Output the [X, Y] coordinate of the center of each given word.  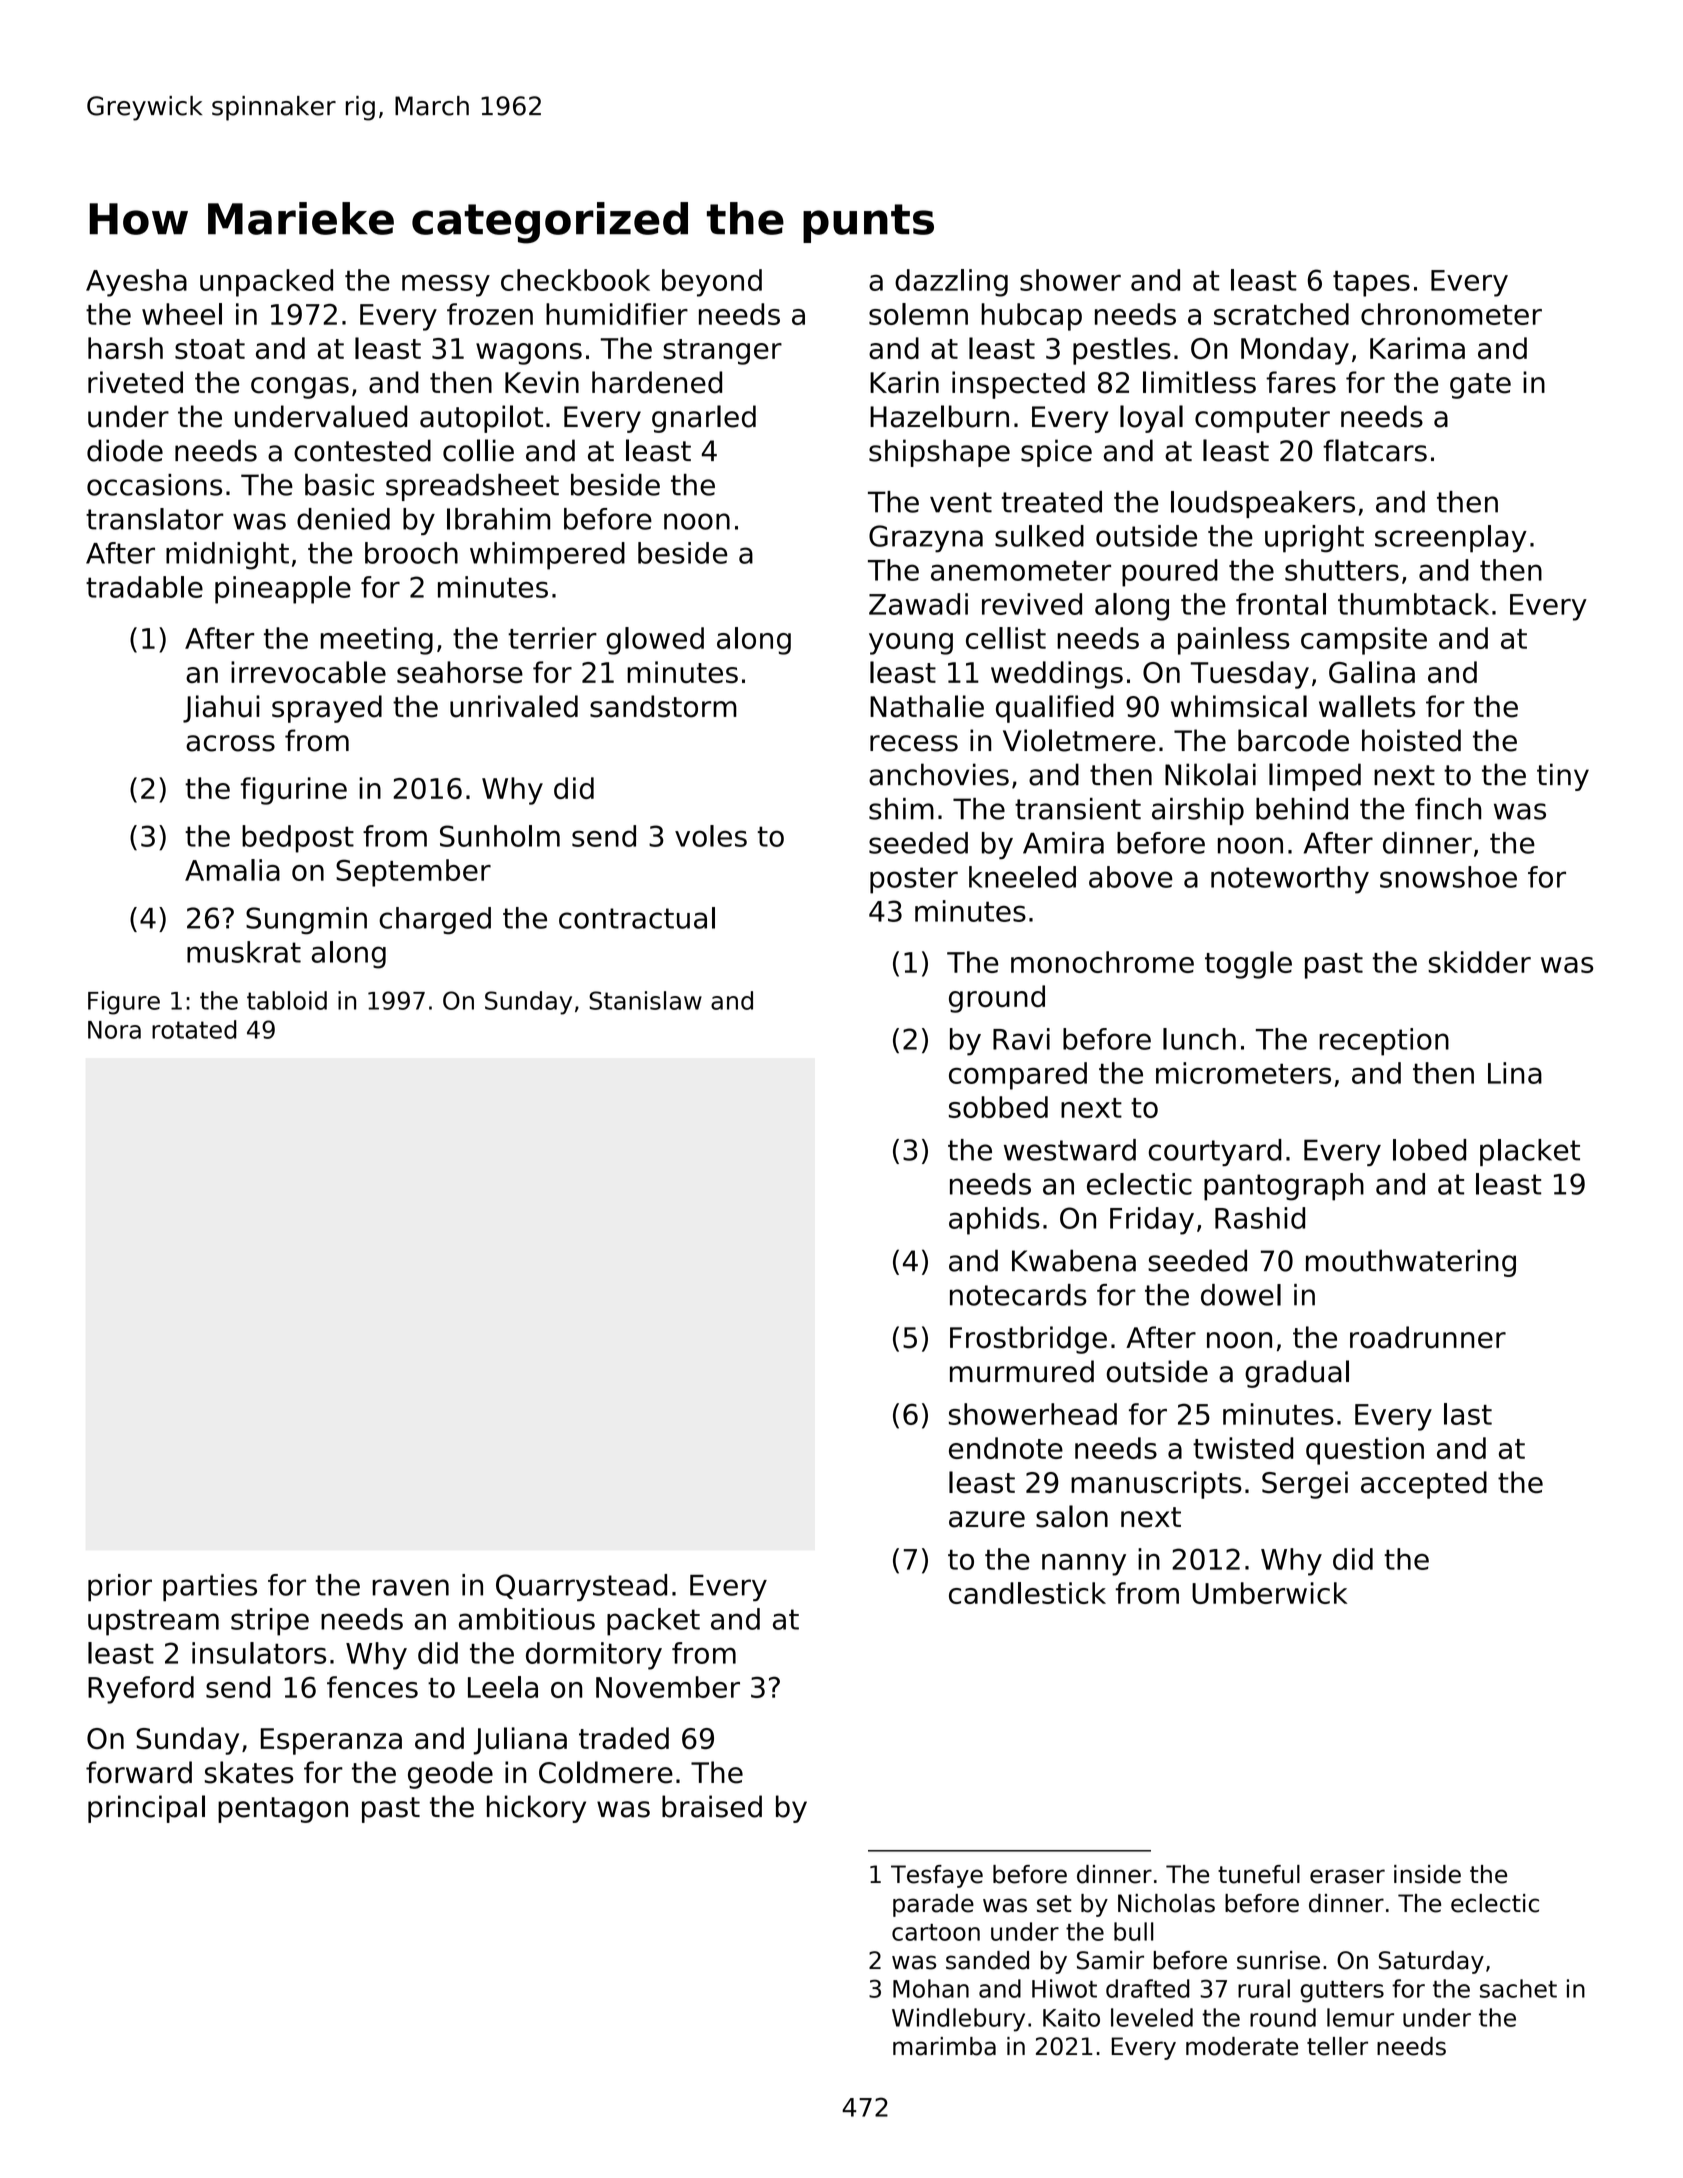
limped [1315, 777]
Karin [904, 382]
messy [446, 286]
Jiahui [221, 709]
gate [1480, 386]
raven [410, 1587]
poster [914, 880]
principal [146, 1809]
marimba [944, 2046]
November [668, 1687]
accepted [1424, 1485]
